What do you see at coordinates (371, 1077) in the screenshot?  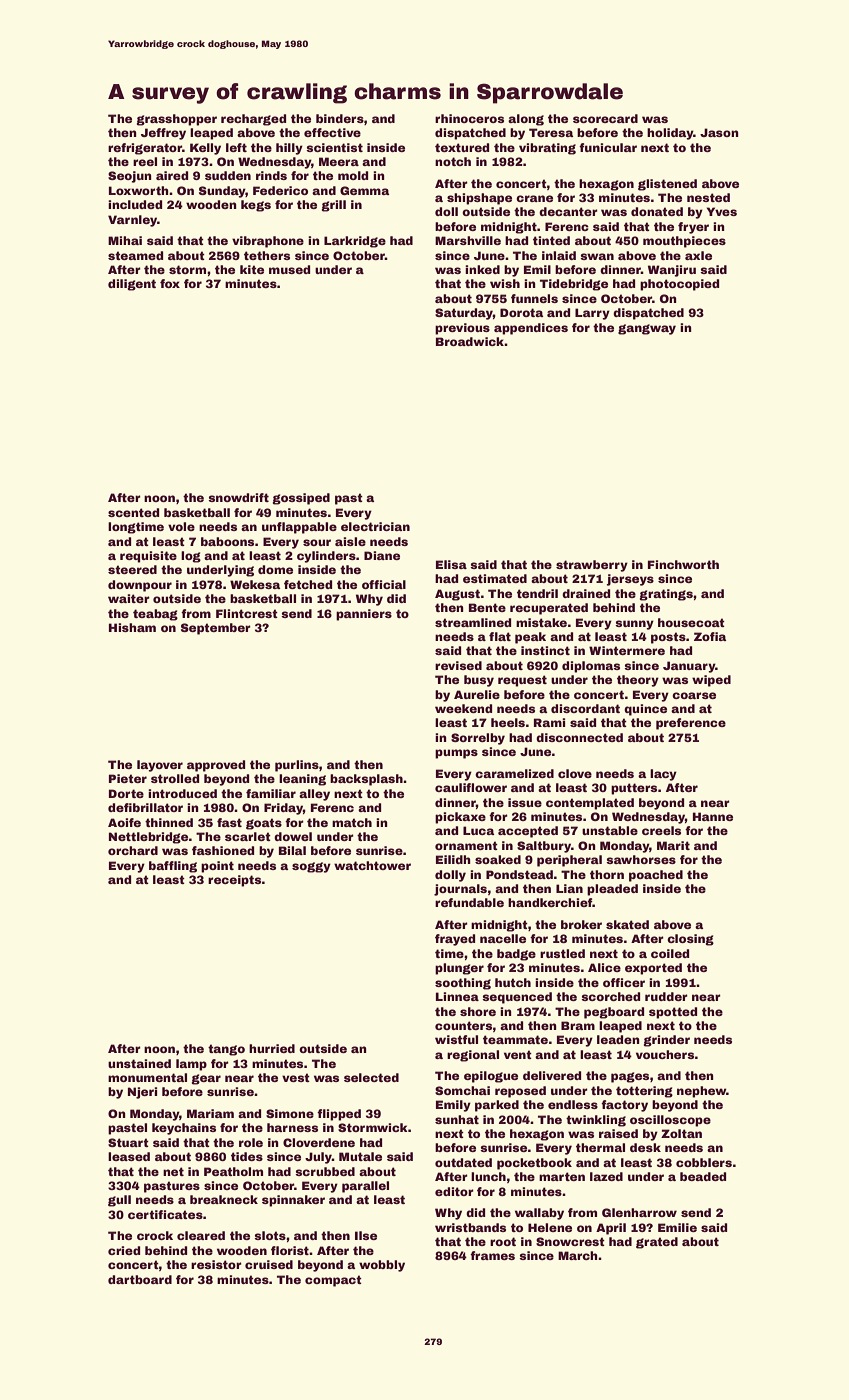 I see `selected` at bounding box center [371, 1077].
